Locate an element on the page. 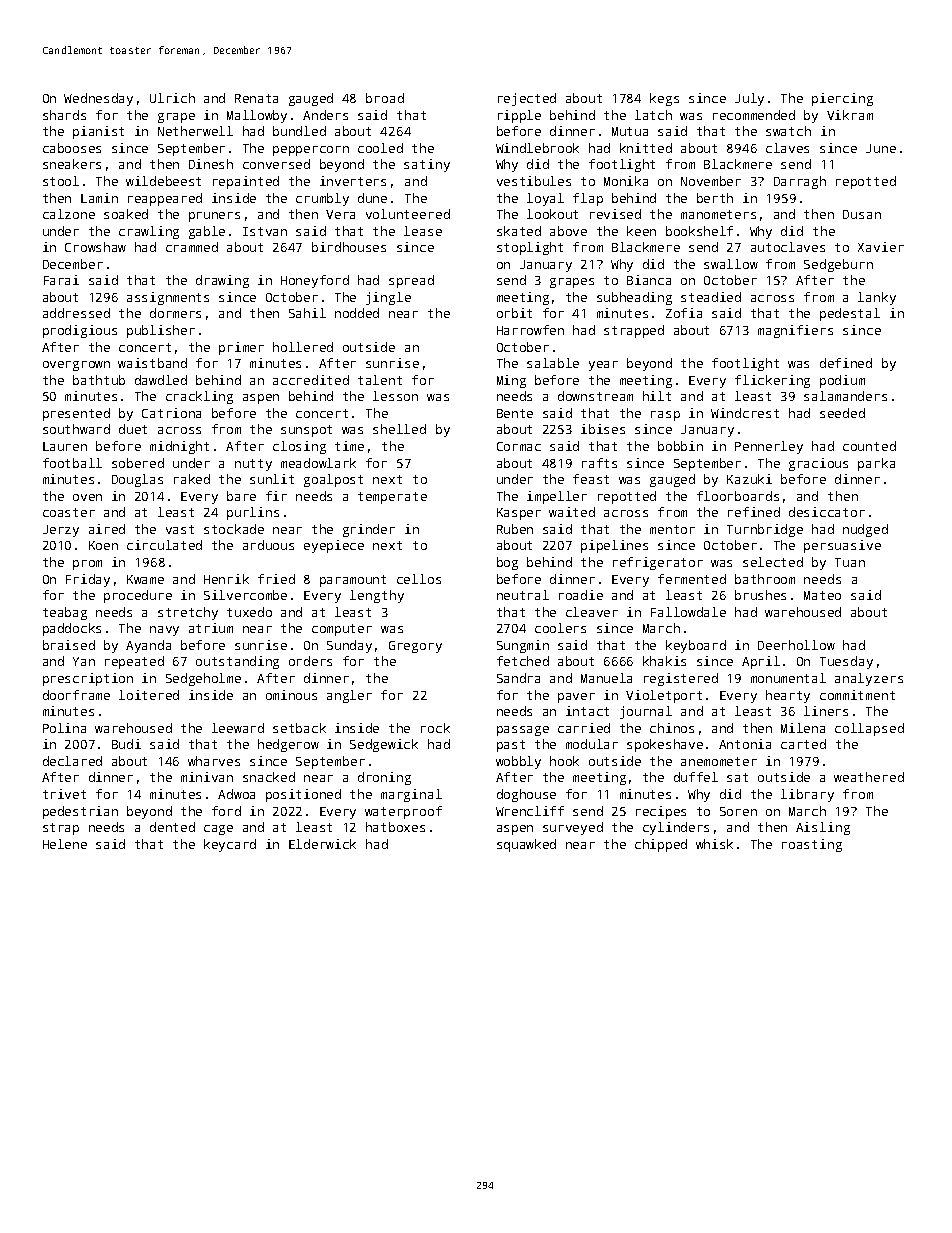 The height and width of the document is (1233, 952). inverters is located at coordinates (353, 181).
